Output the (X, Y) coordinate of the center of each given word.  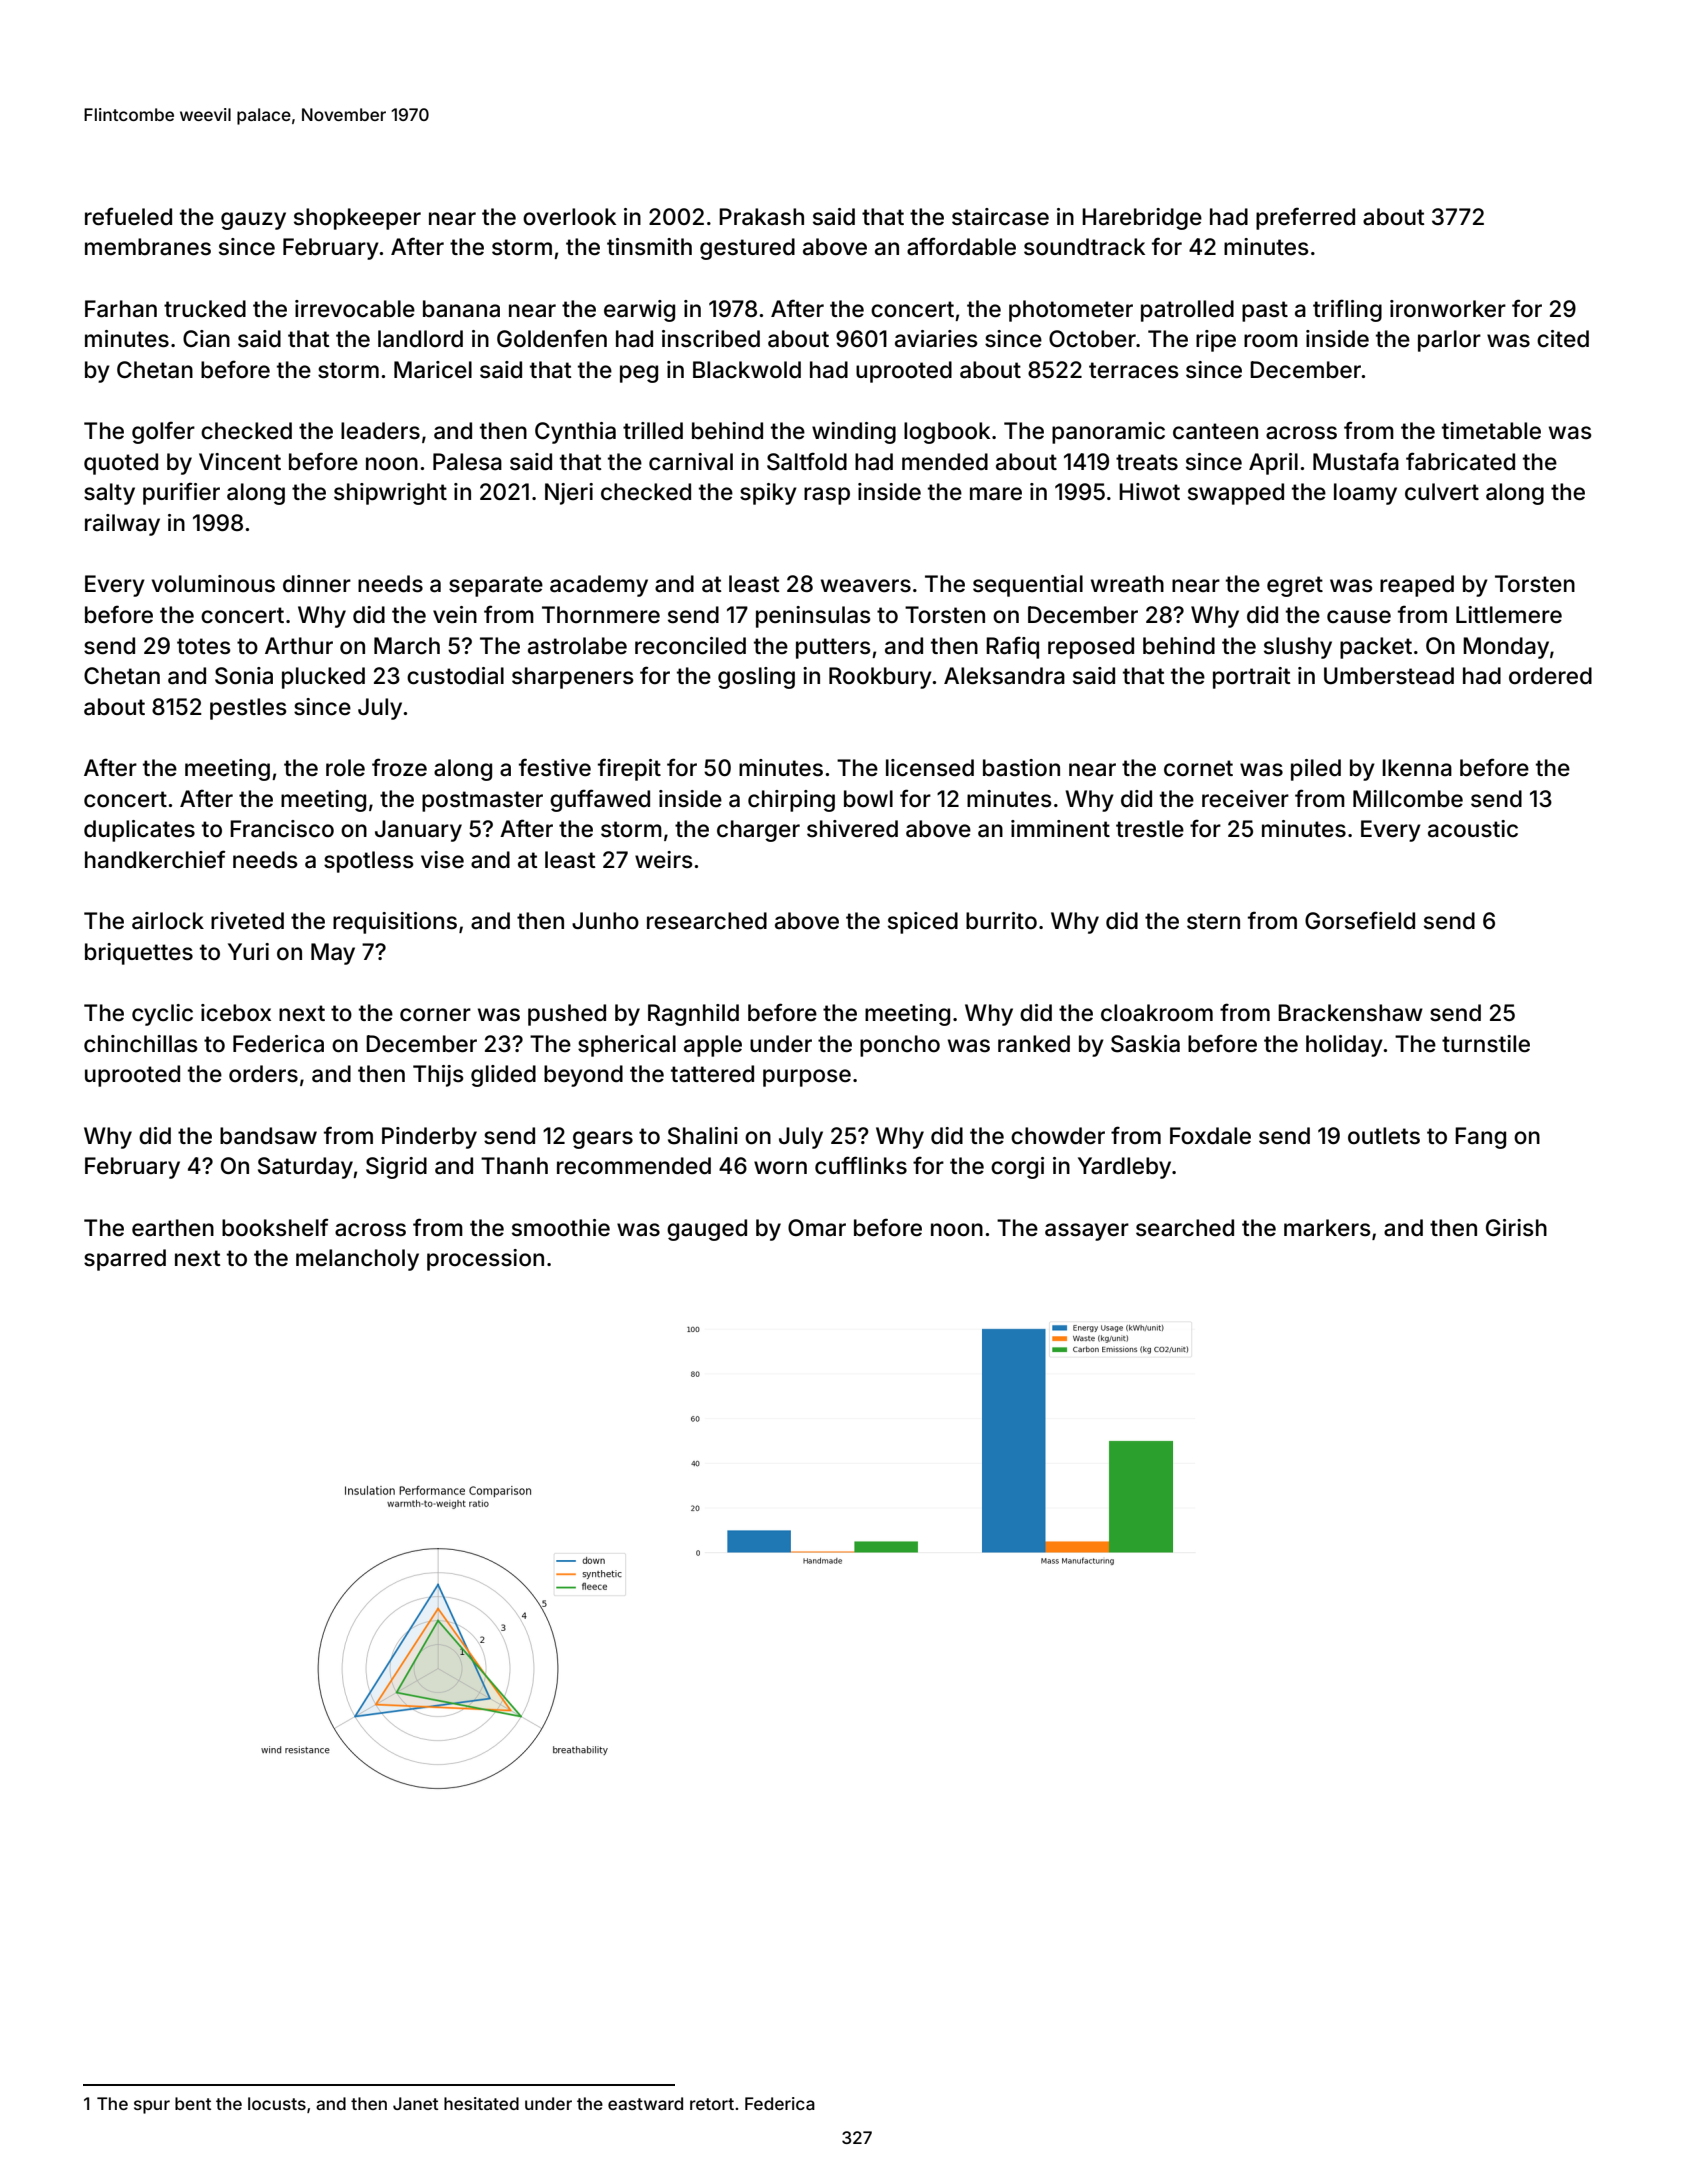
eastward (645, 2103)
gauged (707, 1230)
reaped (1417, 586)
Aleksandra (1004, 676)
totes (204, 646)
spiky (768, 494)
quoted (121, 464)
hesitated (481, 2103)
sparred (125, 1260)
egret (1295, 586)
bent (193, 2103)
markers (1327, 1228)
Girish (1516, 1228)
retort (712, 2104)
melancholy (357, 1260)
